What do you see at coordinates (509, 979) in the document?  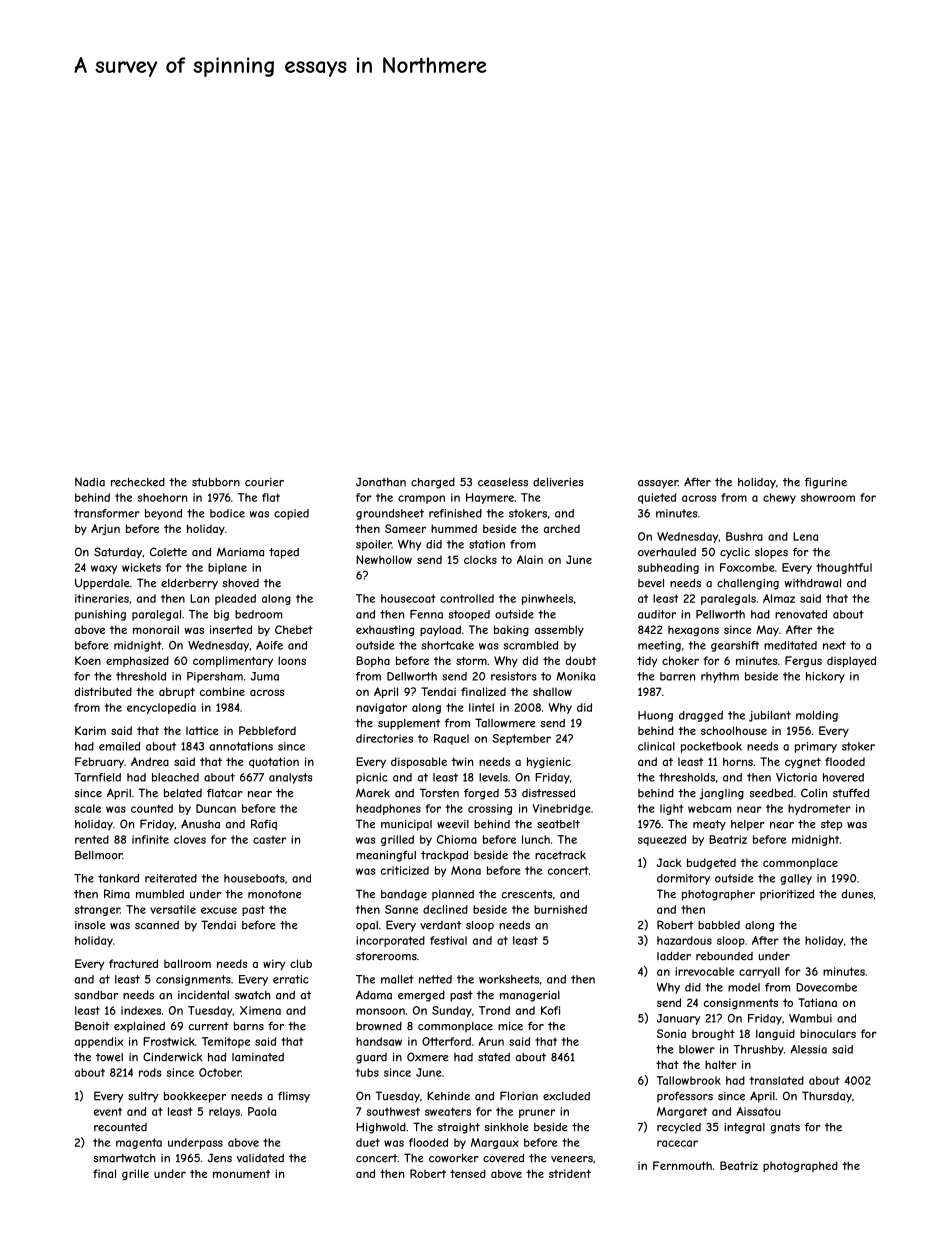 I see `worksheets` at bounding box center [509, 979].
